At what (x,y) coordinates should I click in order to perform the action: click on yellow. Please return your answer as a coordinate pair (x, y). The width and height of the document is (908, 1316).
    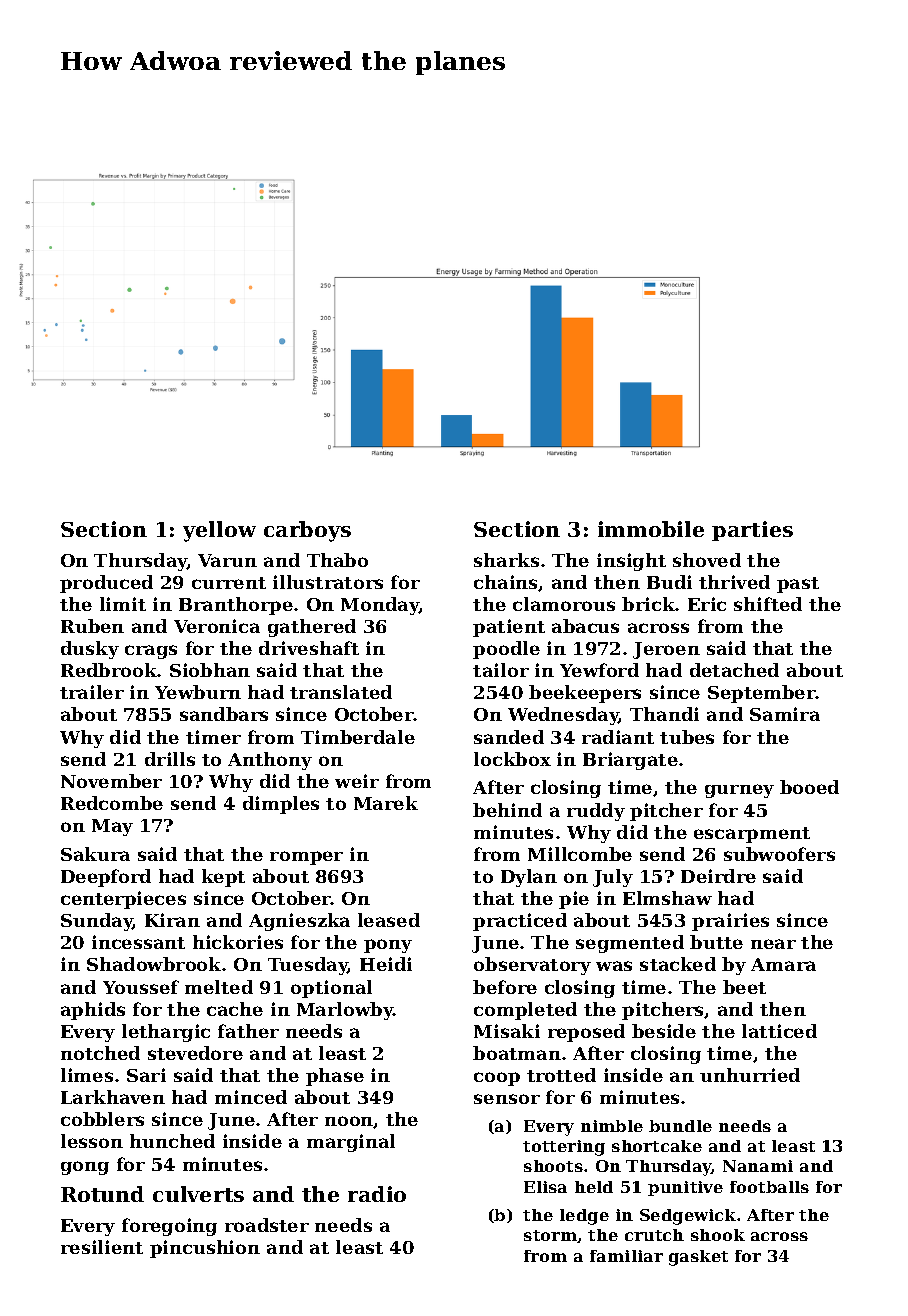
    Looking at the image, I should click on (219, 531).
